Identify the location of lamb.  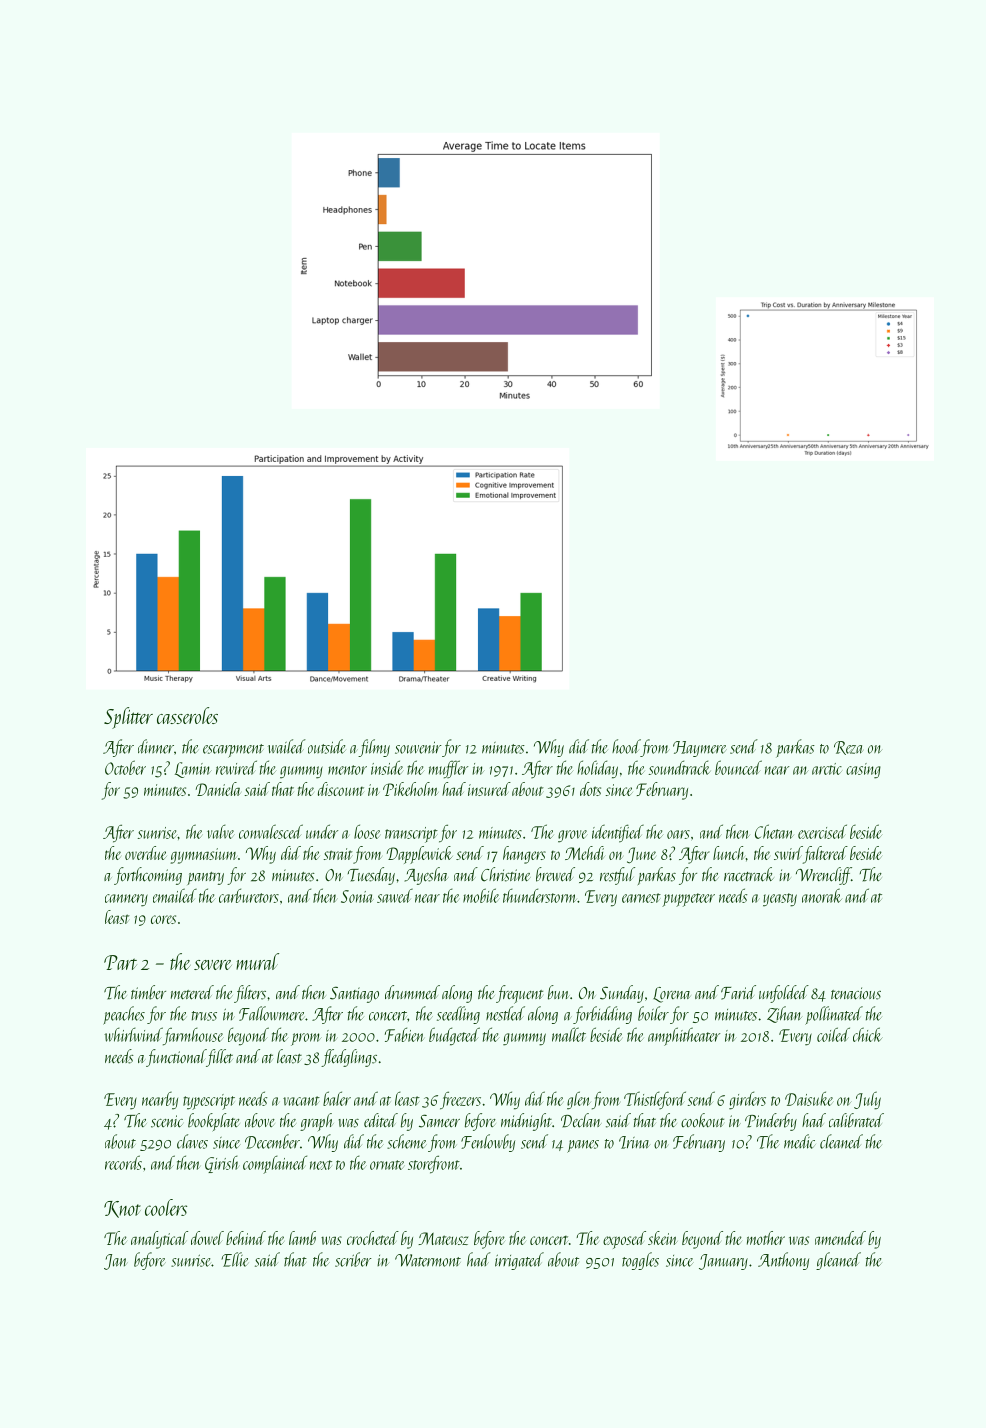
(302, 1238).
